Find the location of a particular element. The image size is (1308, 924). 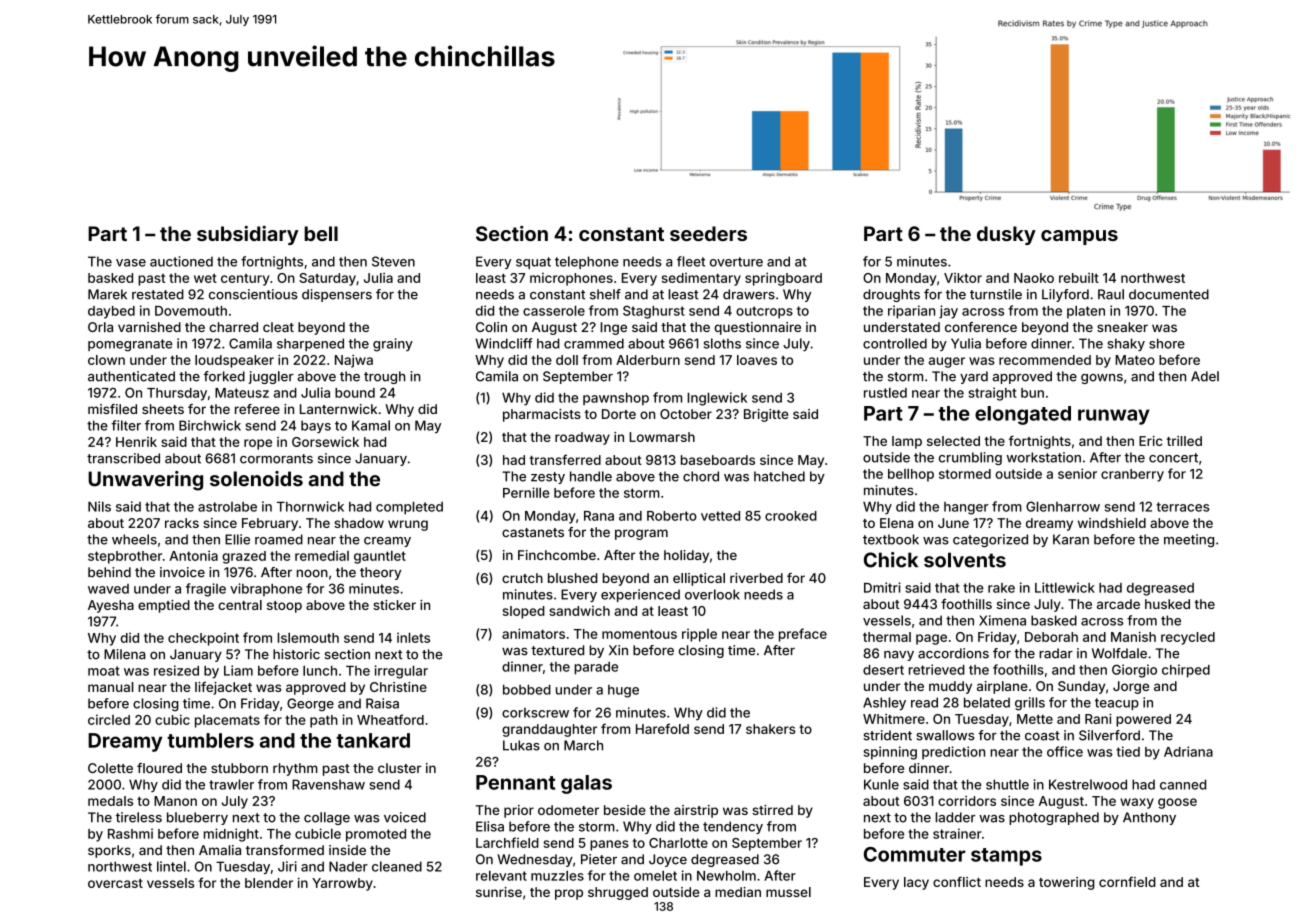

seeders is located at coordinates (708, 233).
